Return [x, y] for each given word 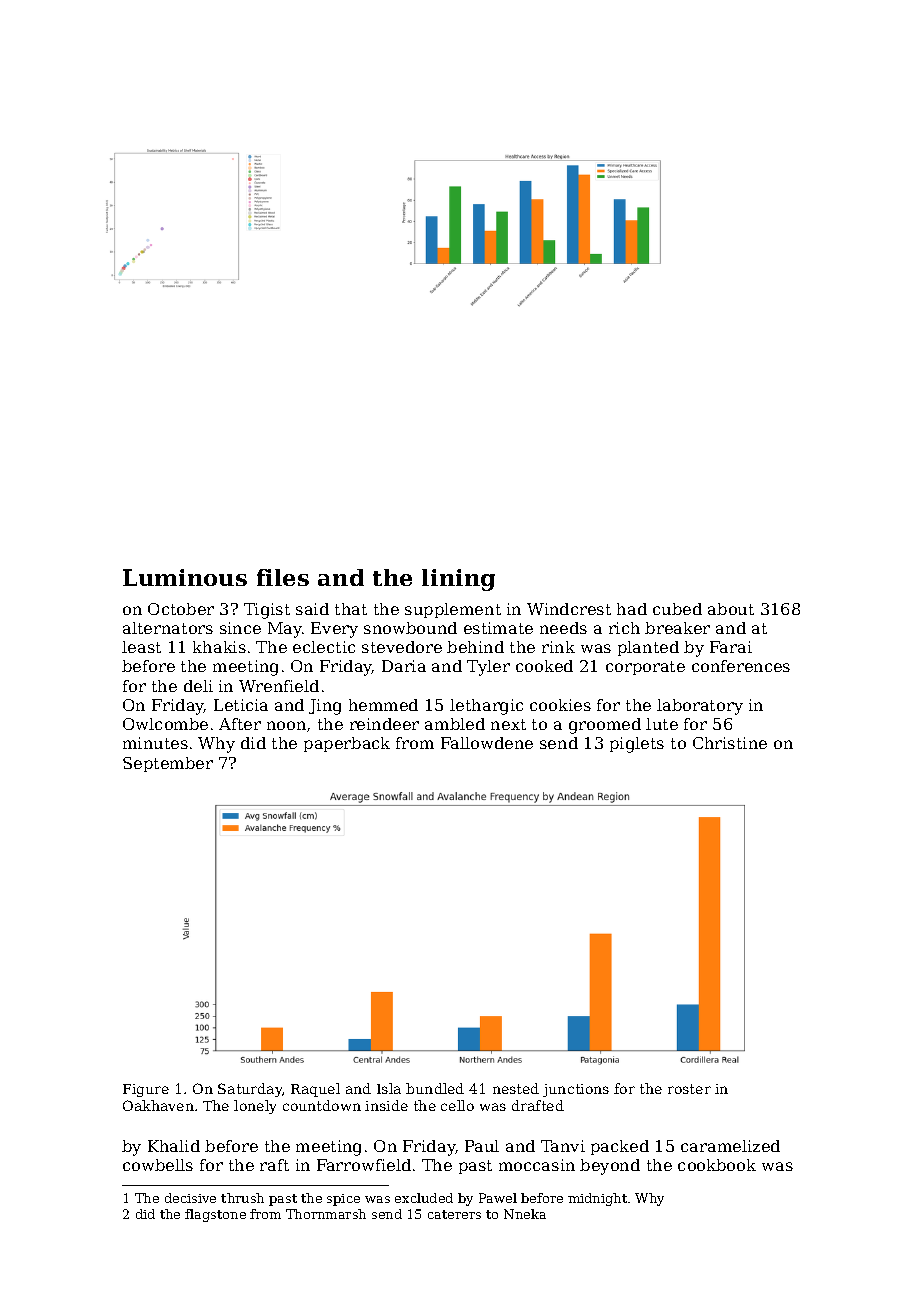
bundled [435, 1088]
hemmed [383, 705]
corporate [645, 668]
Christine [730, 743]
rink [558, 647]
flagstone [215, 1215]
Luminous [185, 577]
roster [689, 1089]
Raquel [315, 1090]
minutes [155, 743]
